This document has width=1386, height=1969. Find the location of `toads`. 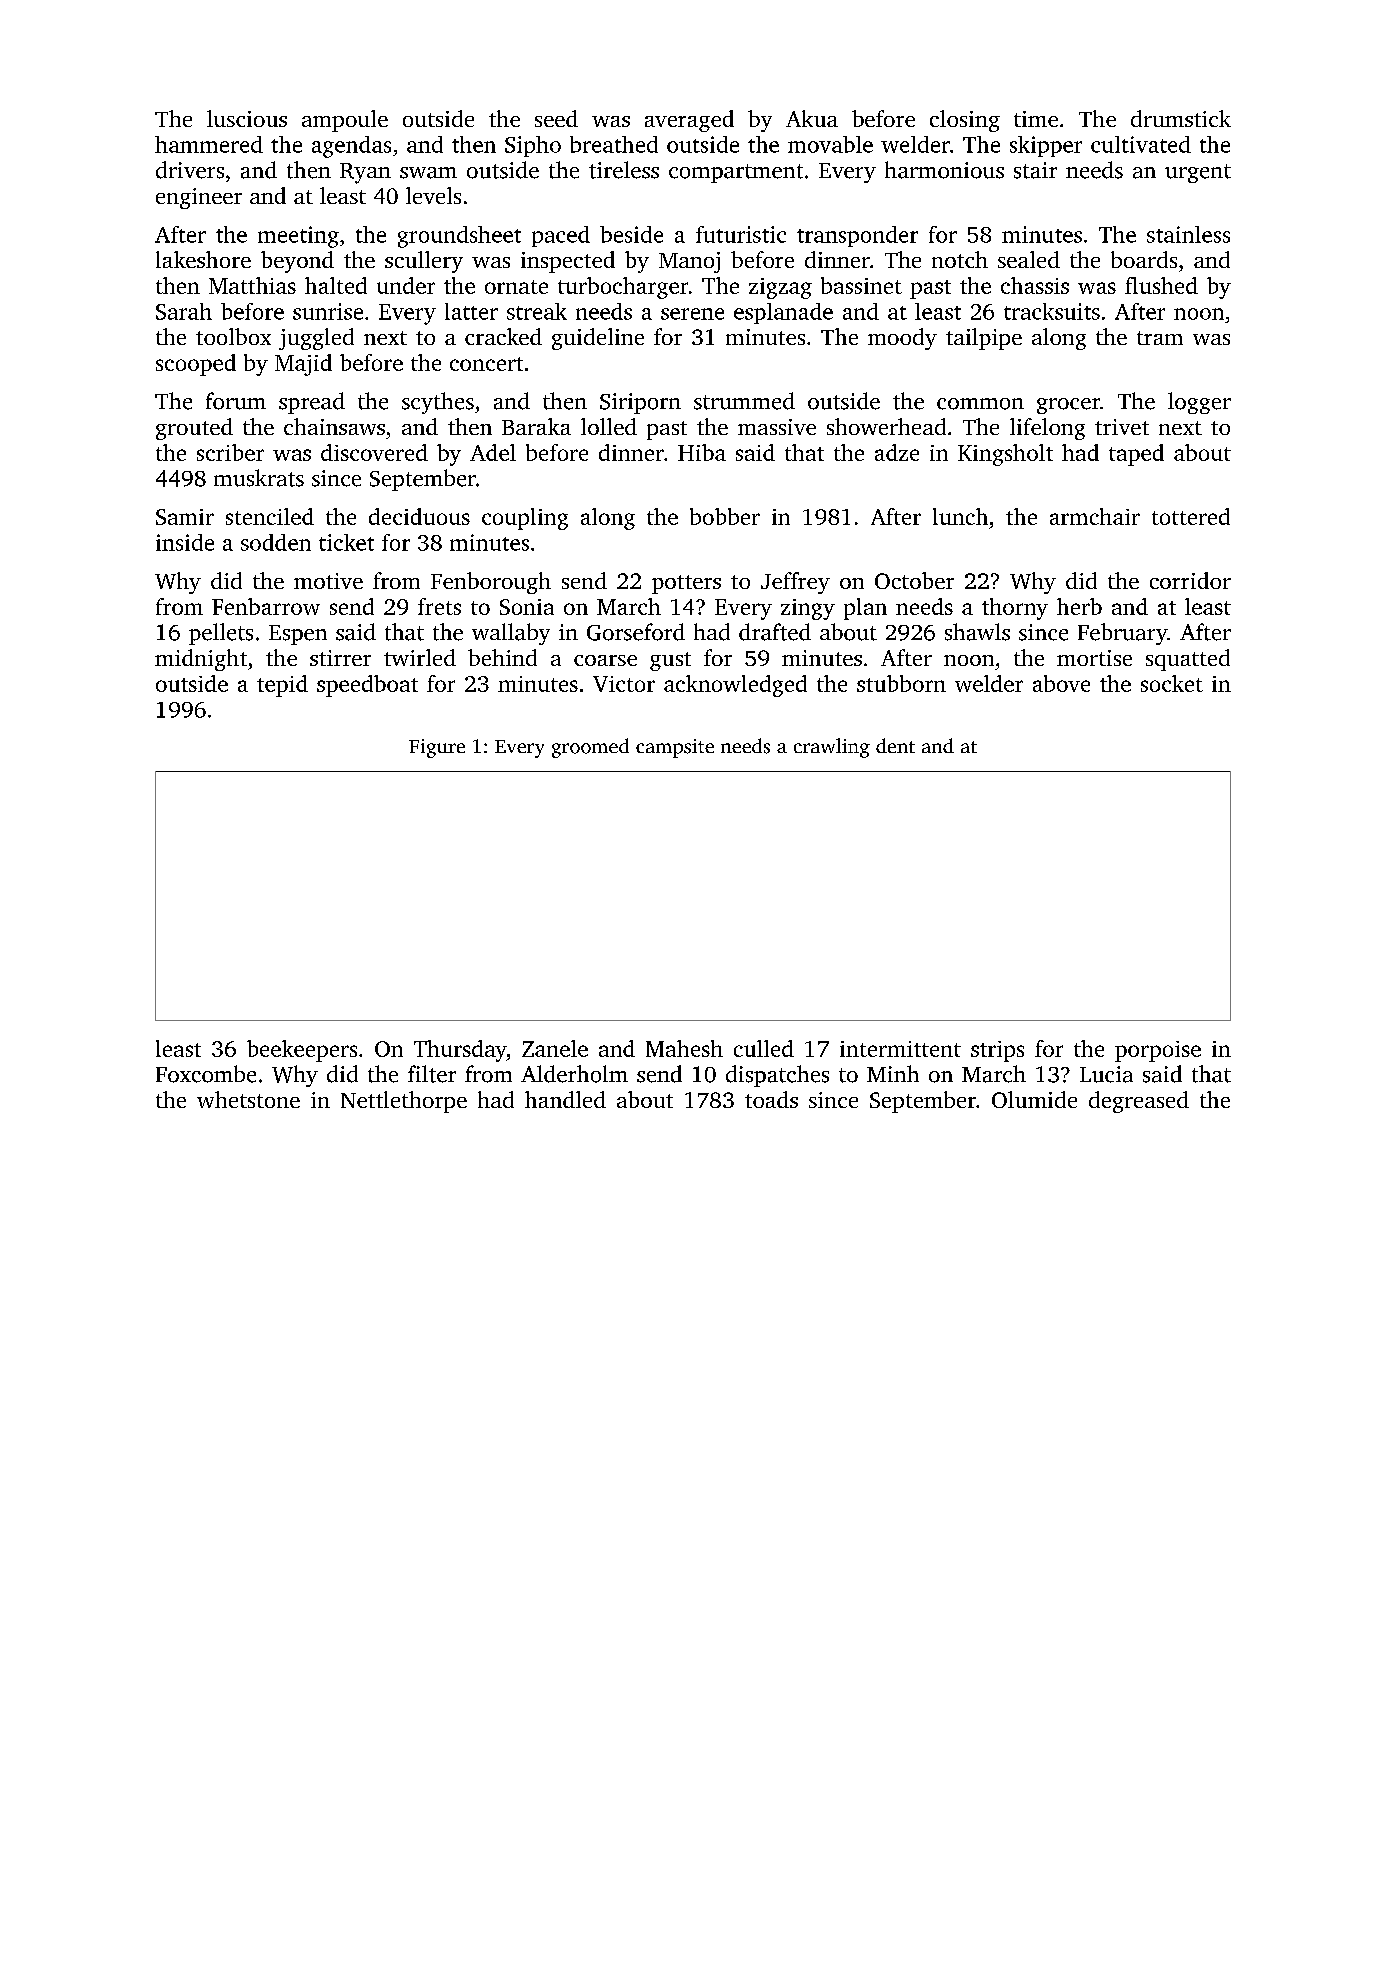

toads is located at coordinates (771, 1099).
